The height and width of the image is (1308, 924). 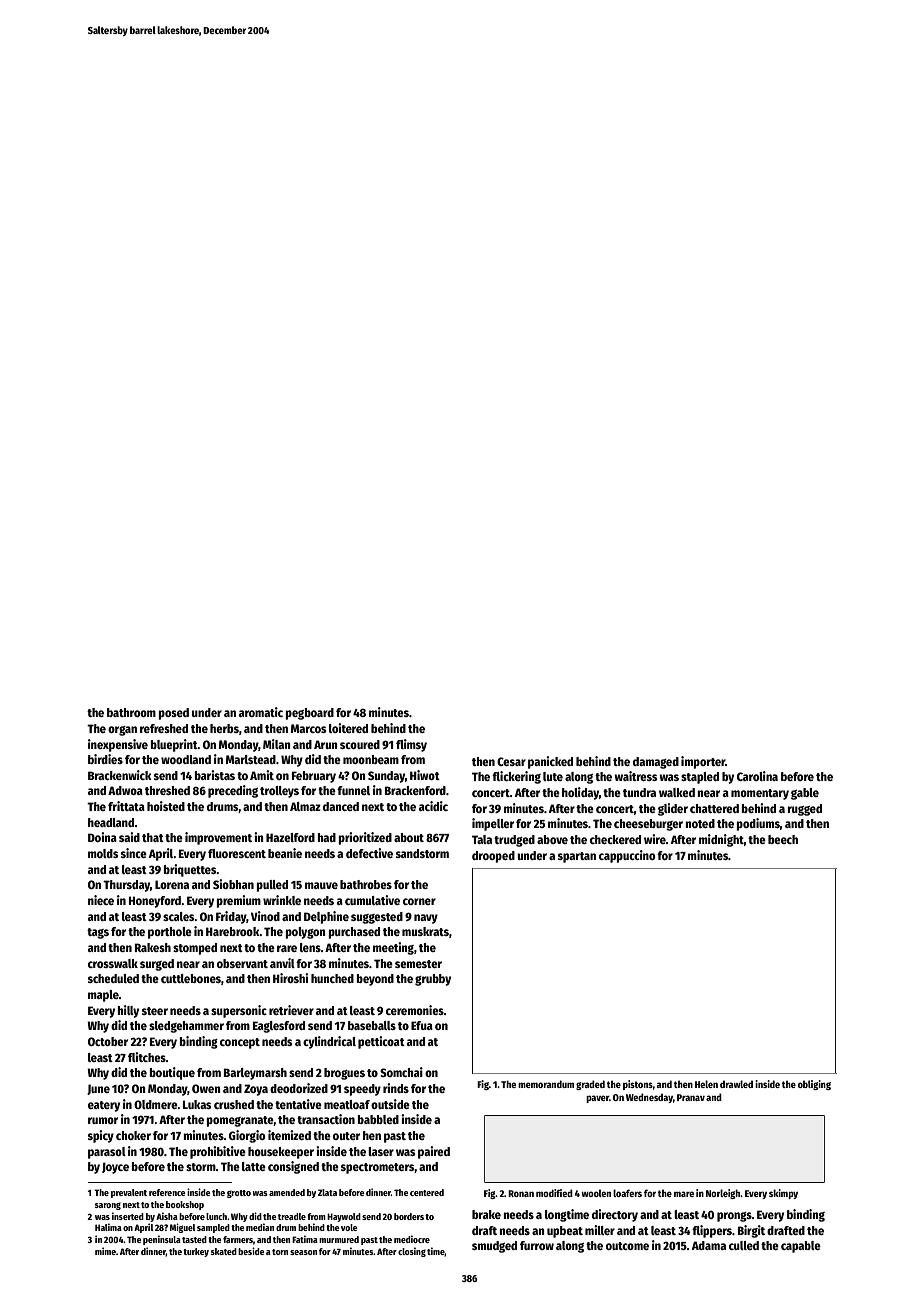 I want to click on semester, so click(x=418, y=964).
